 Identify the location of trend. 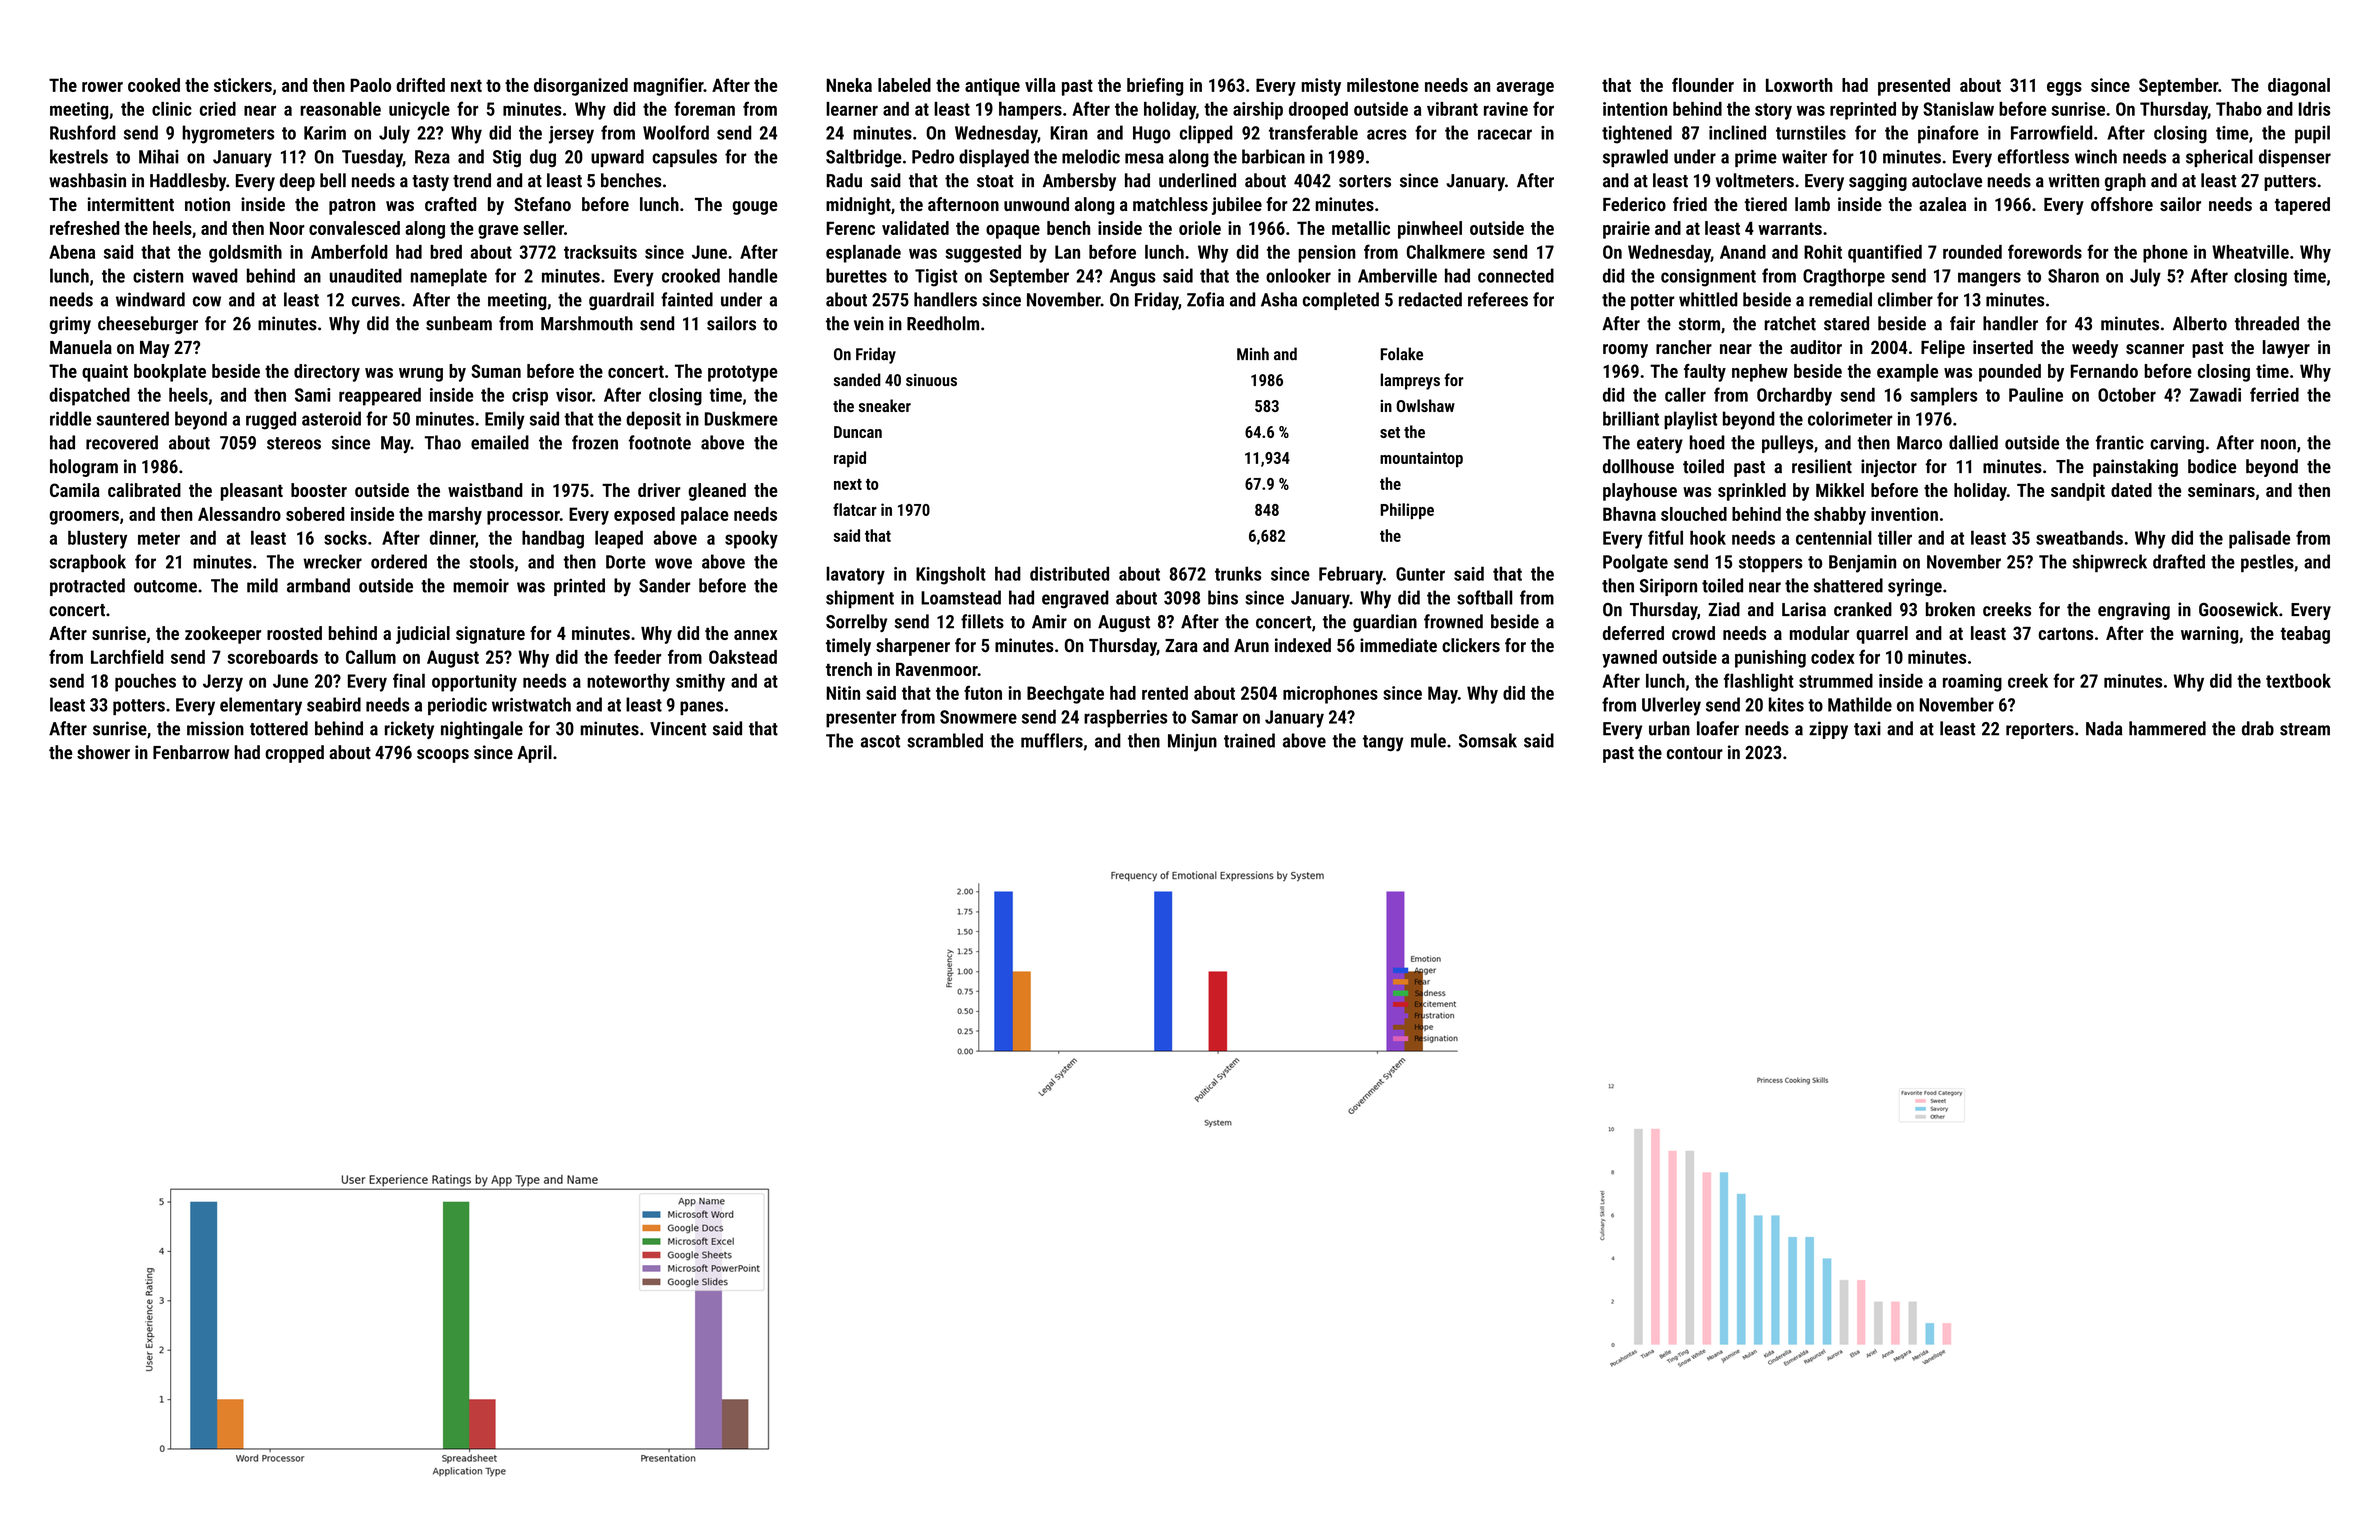
(472, 180).
